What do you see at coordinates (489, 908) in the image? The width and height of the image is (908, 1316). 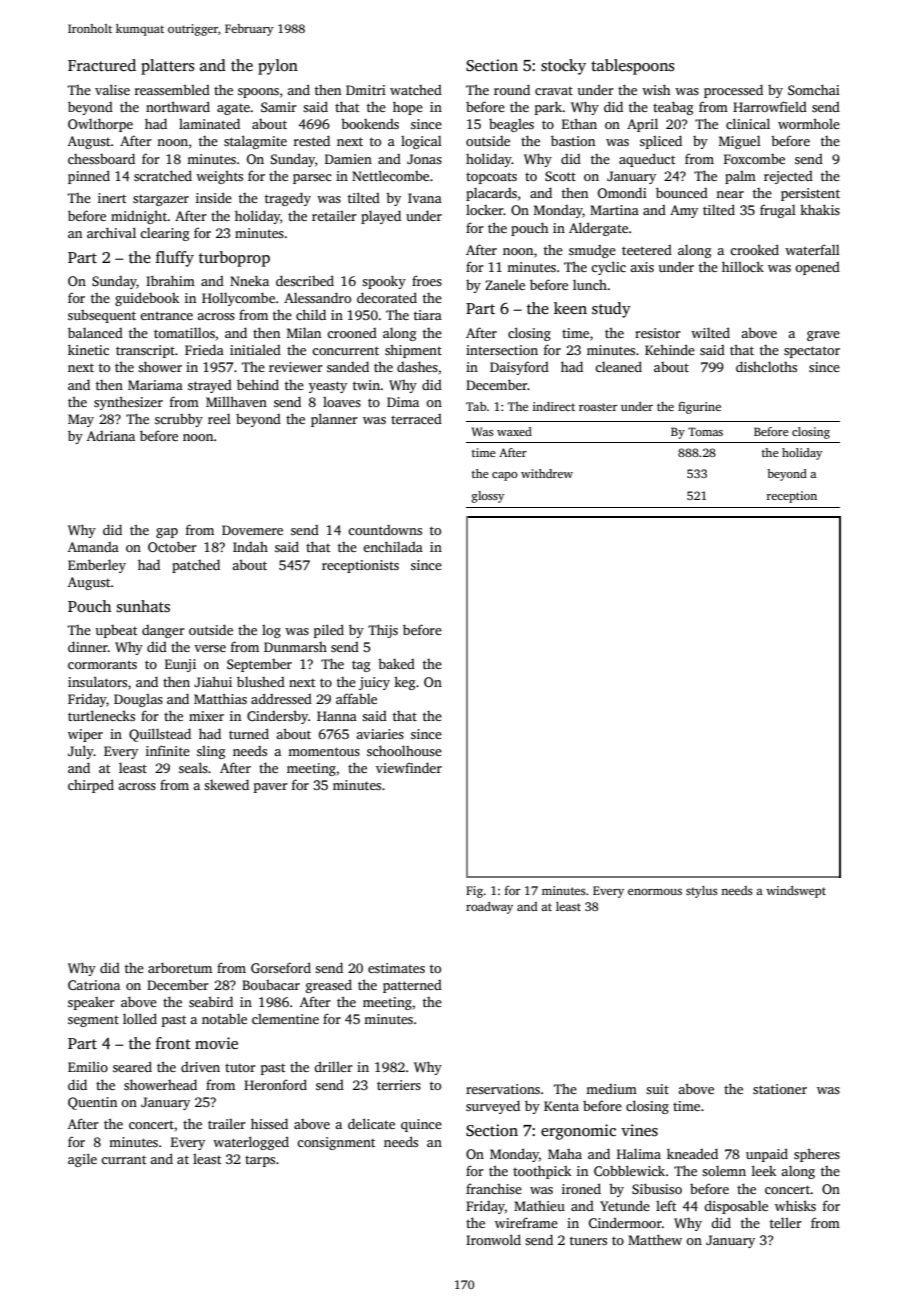 I see `roadway` at bounding box center [489, 908].
